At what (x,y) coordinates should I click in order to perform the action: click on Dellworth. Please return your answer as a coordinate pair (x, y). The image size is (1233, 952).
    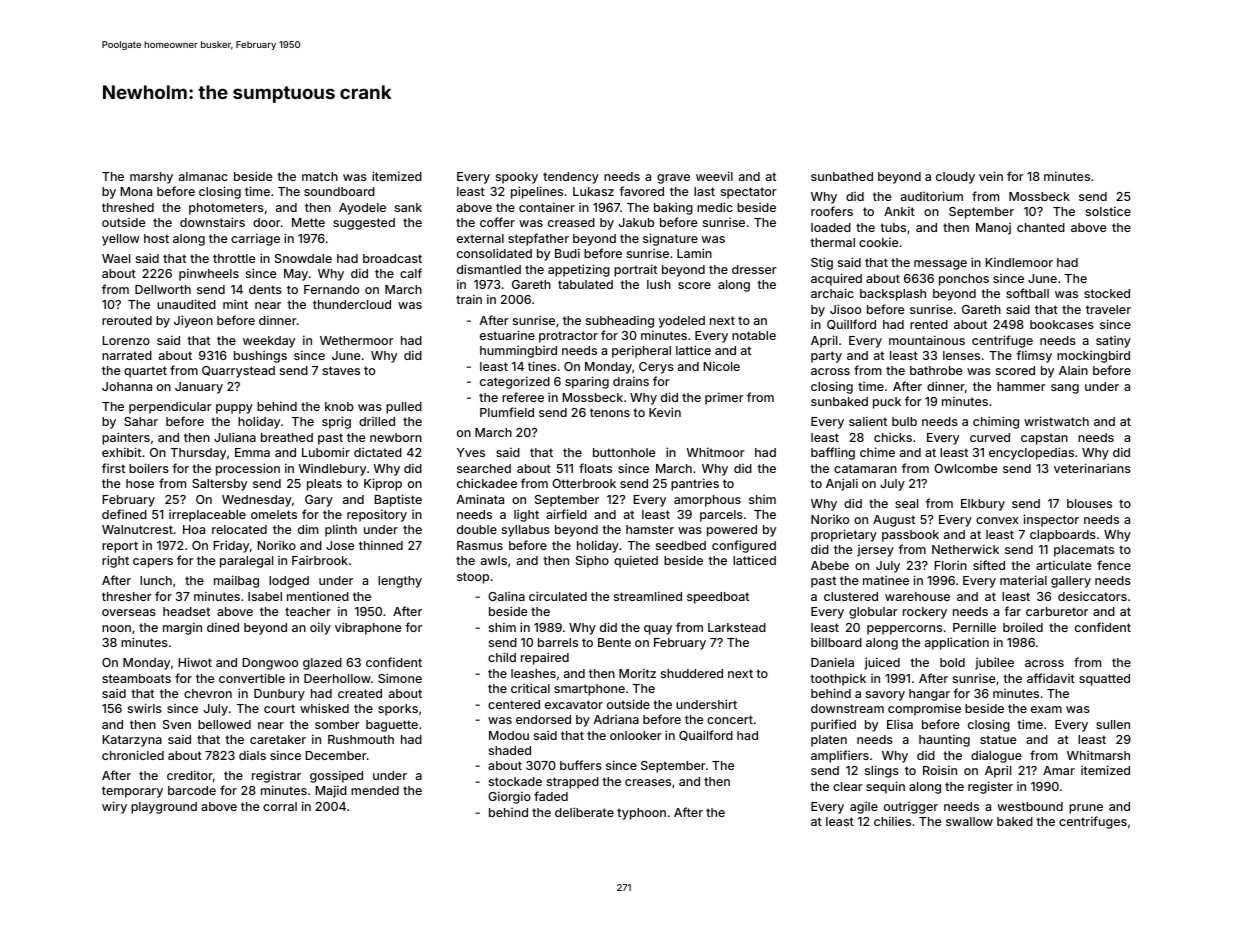
    Looking at the image, I should click on (163, 289).
